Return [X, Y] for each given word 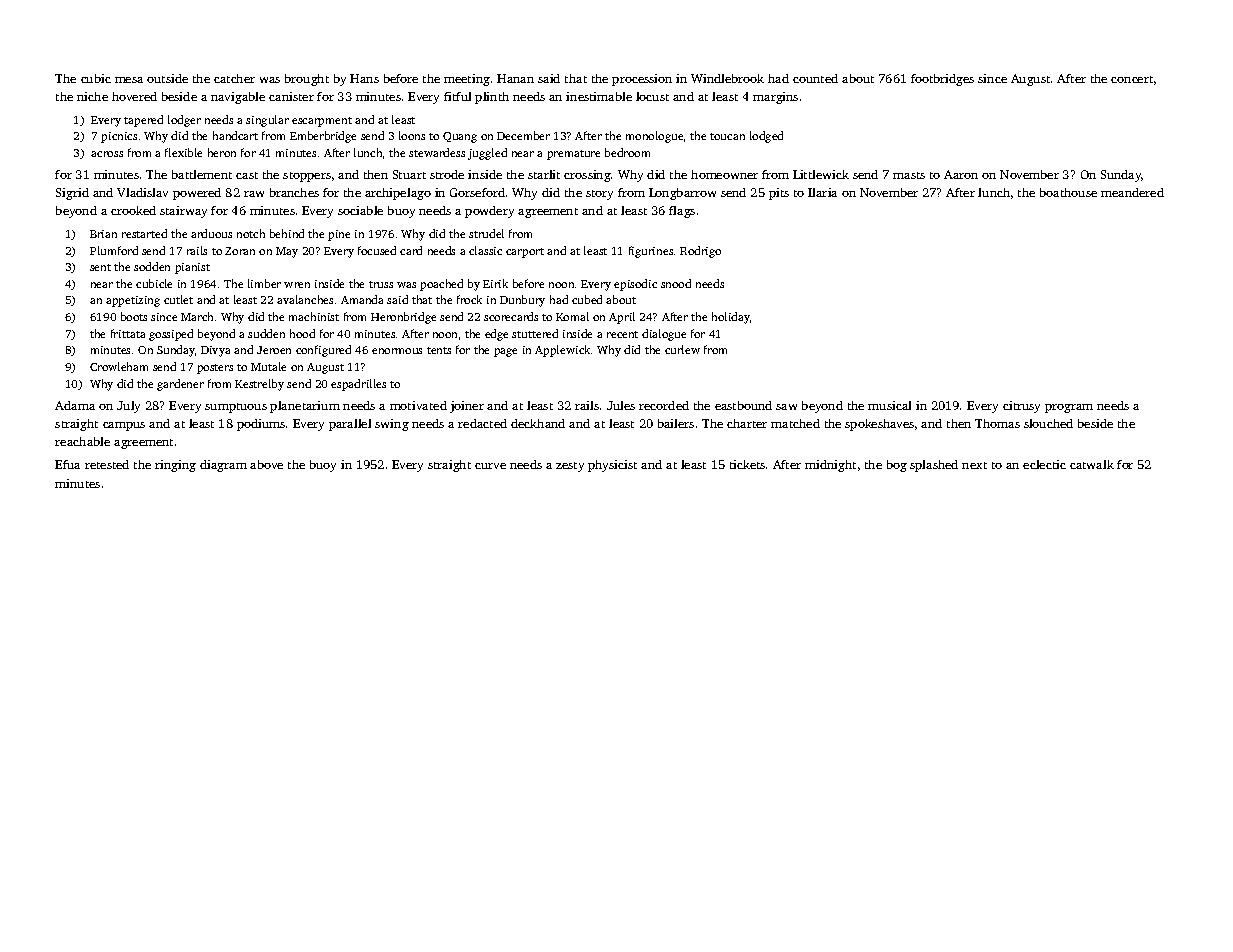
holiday [731, 318]
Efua [67, 464]
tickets [747, 464]
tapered [143, 121]
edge [496, 335]
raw [254, 194]
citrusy [1021, 407]
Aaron [961, 174]
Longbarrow [682, 194]
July [128, 407]
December [523, 135]
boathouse [1068, 192]
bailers [676, 423]
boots [134, 316]
